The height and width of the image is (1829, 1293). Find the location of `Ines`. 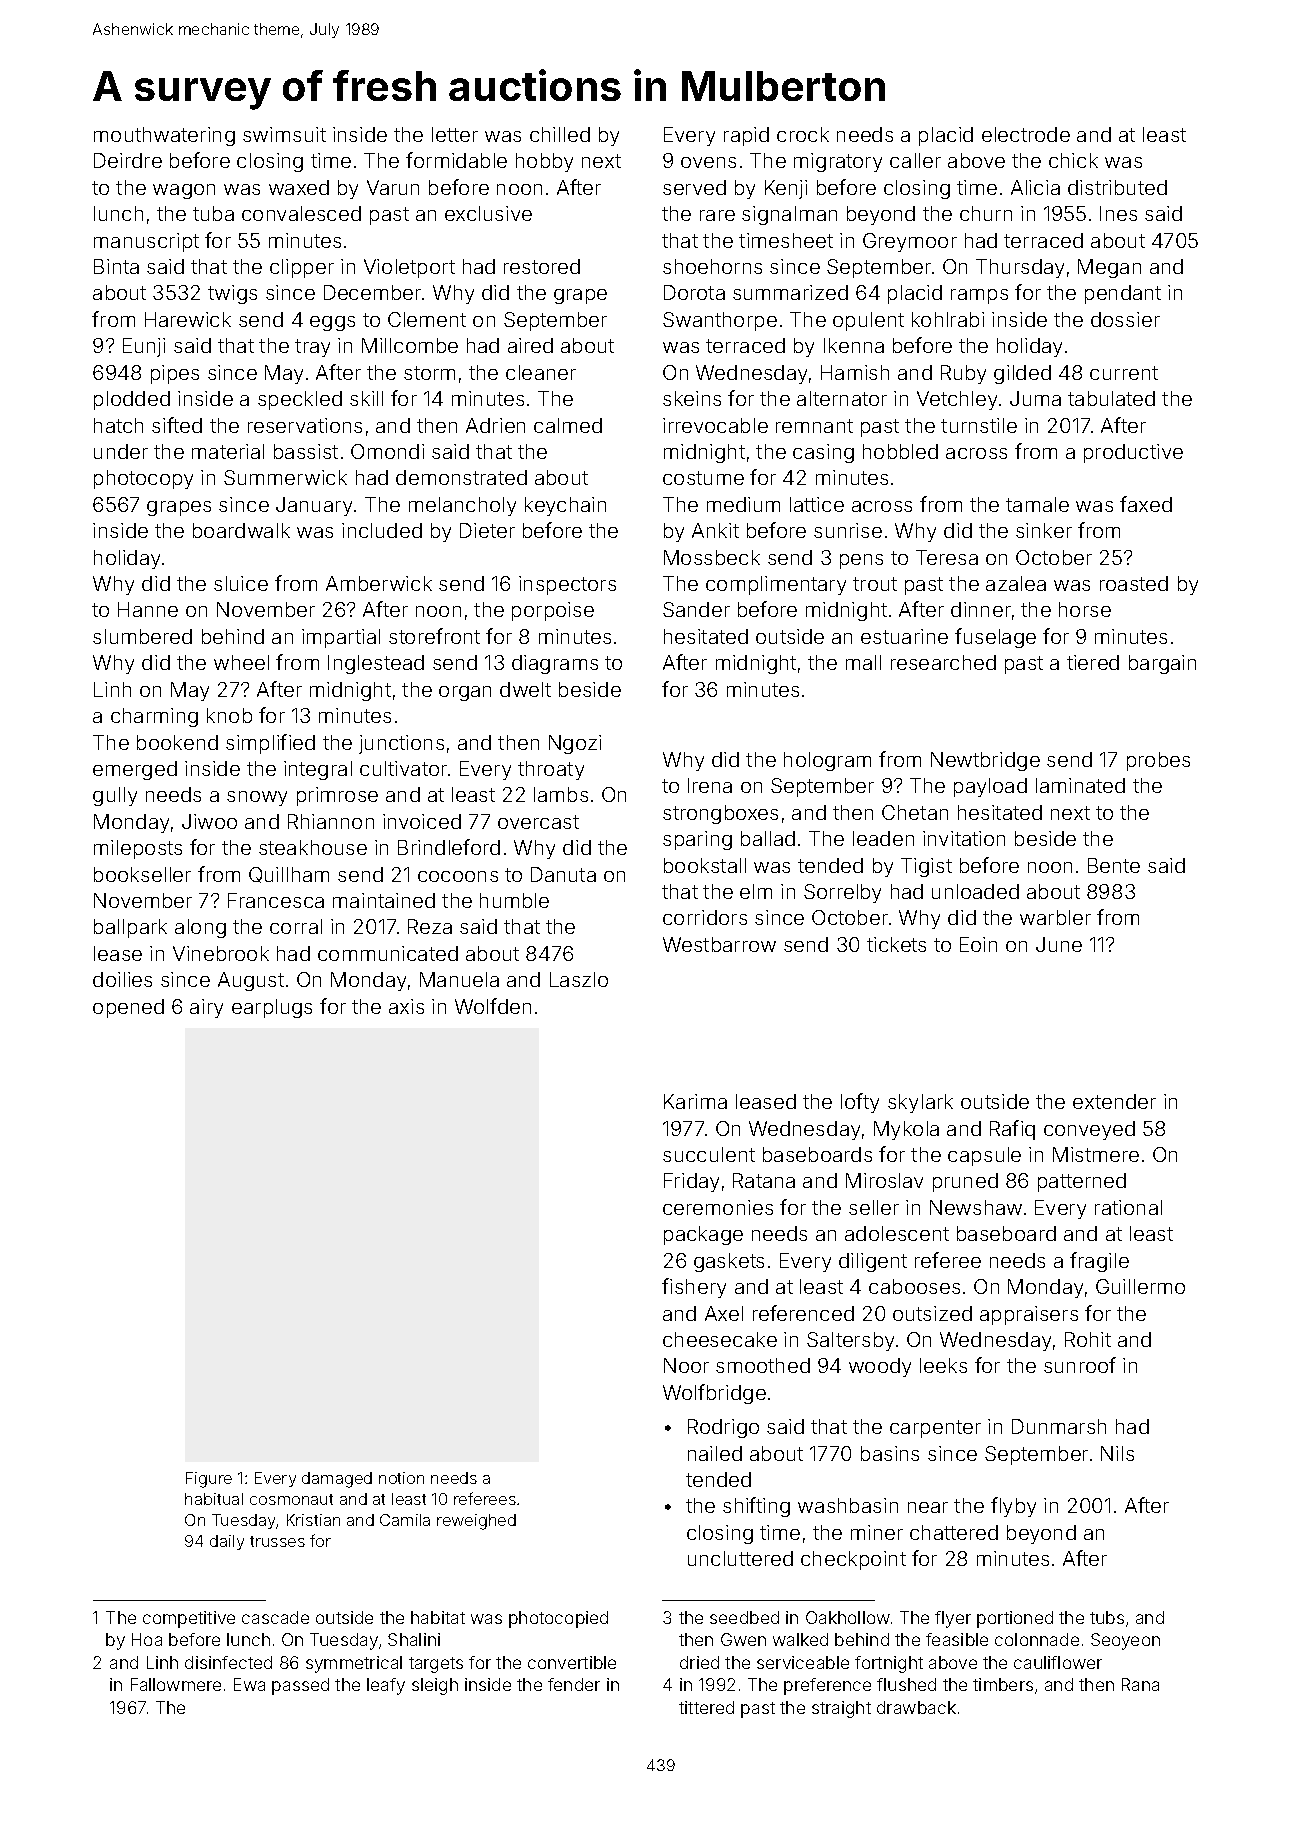

Ines is located at coordinates (1118, 213).
